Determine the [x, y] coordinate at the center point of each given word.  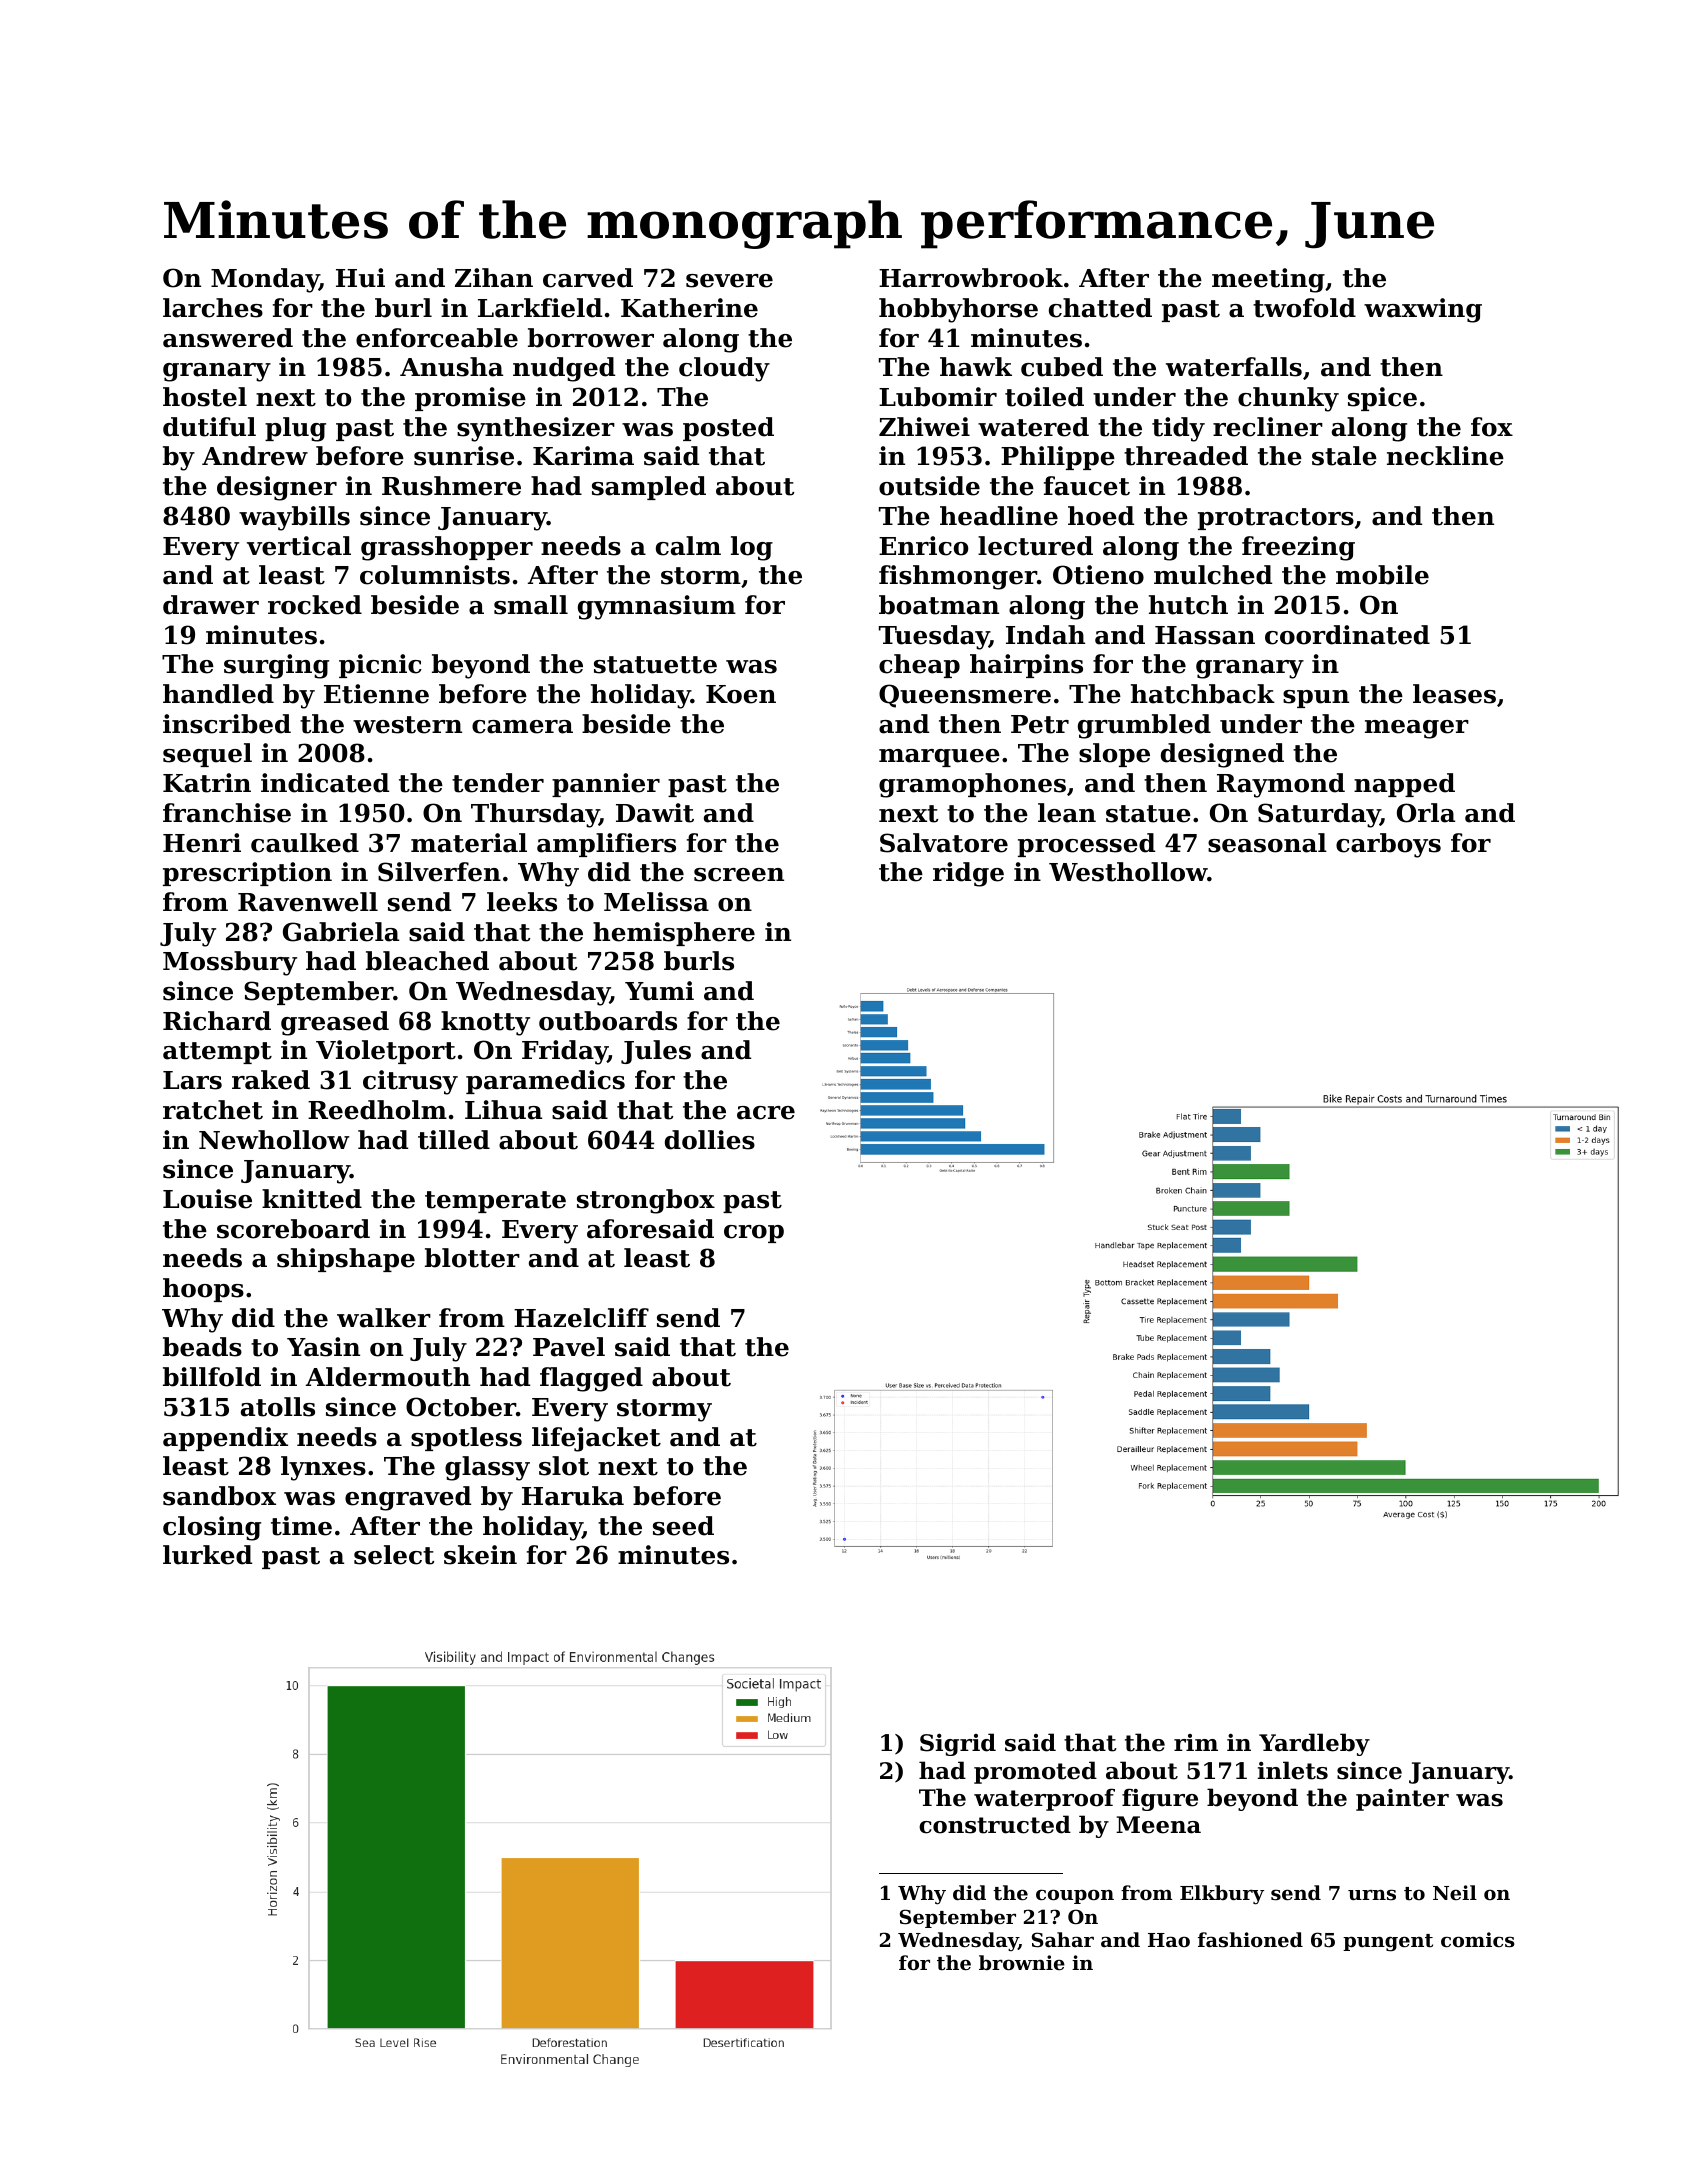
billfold [212, 1377]
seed [683, 1526]
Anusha [451, 367]
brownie [1022, 1962]
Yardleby [1314, 1744]
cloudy [724, 369]
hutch [1188, 605]
